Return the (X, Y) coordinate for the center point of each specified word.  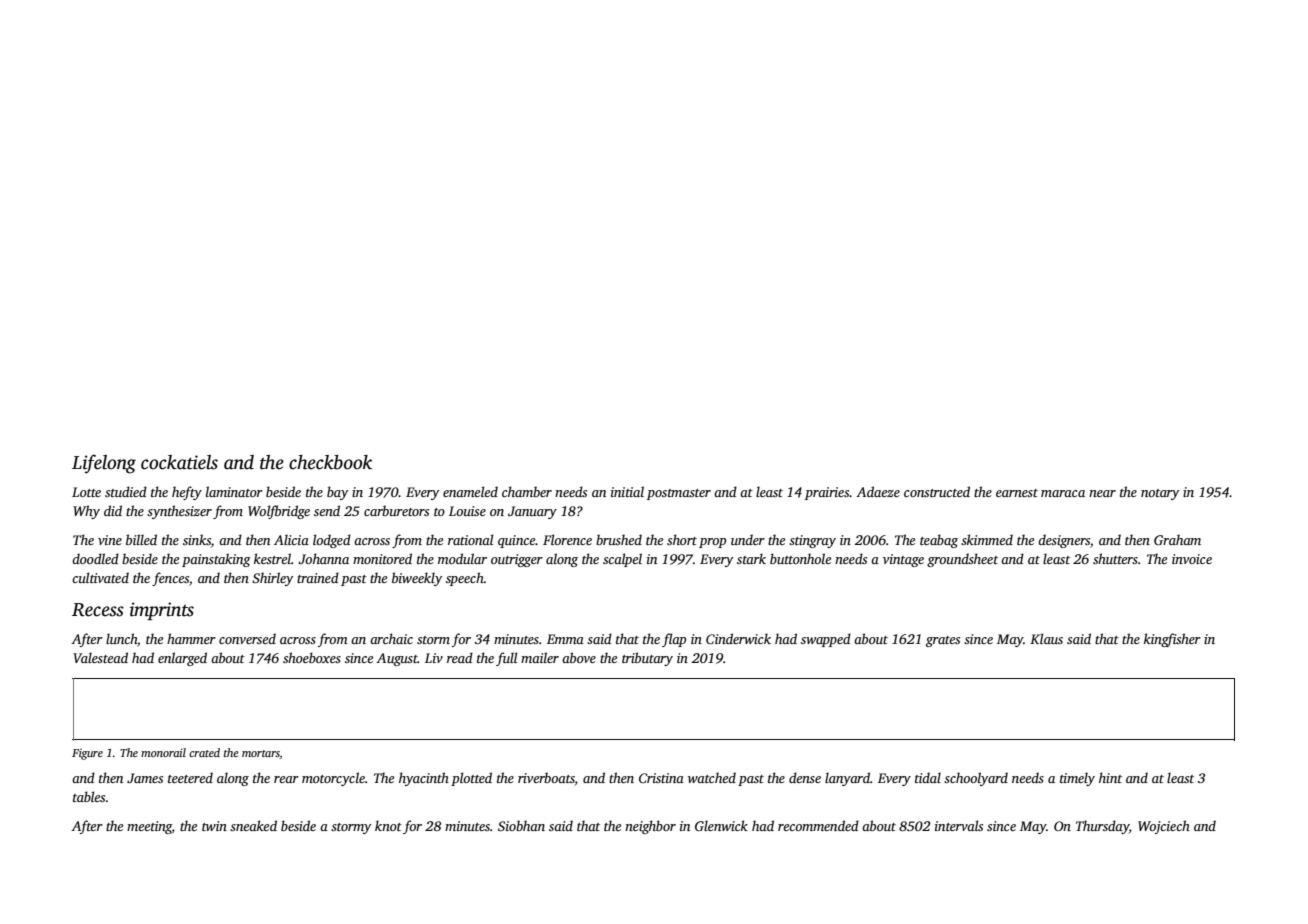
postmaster (679, 494)
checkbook (330, 462)
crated (204, 752)
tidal (928, 777)
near (1102, 493)
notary (1160, 494)
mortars (261, 754)
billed (141, 539)
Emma (565, 639)
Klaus (1046, 638)
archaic (391, 638)
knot (388, 825)
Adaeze (878, 491)
